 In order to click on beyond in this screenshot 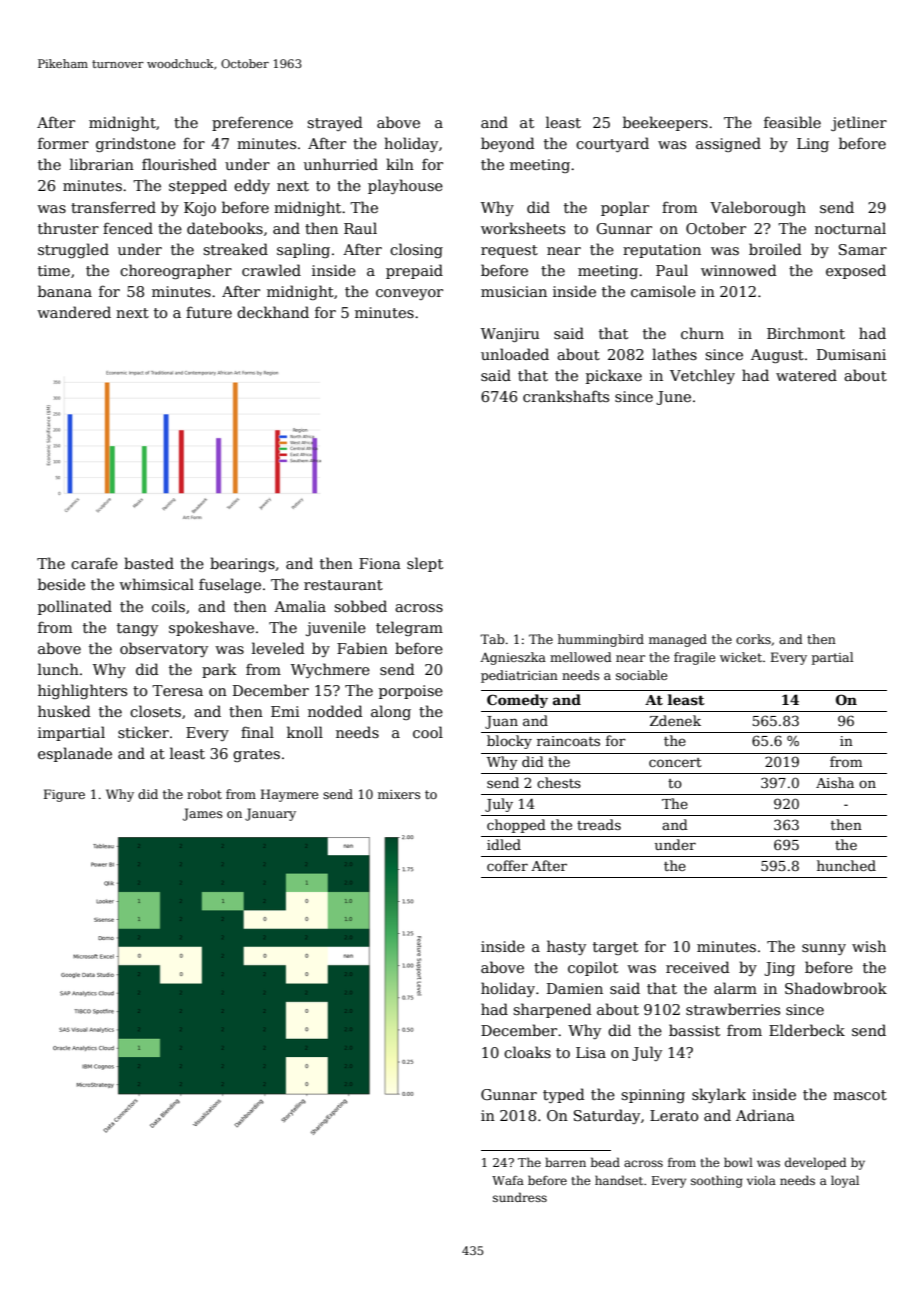, I will do `click(508, 144)`.
